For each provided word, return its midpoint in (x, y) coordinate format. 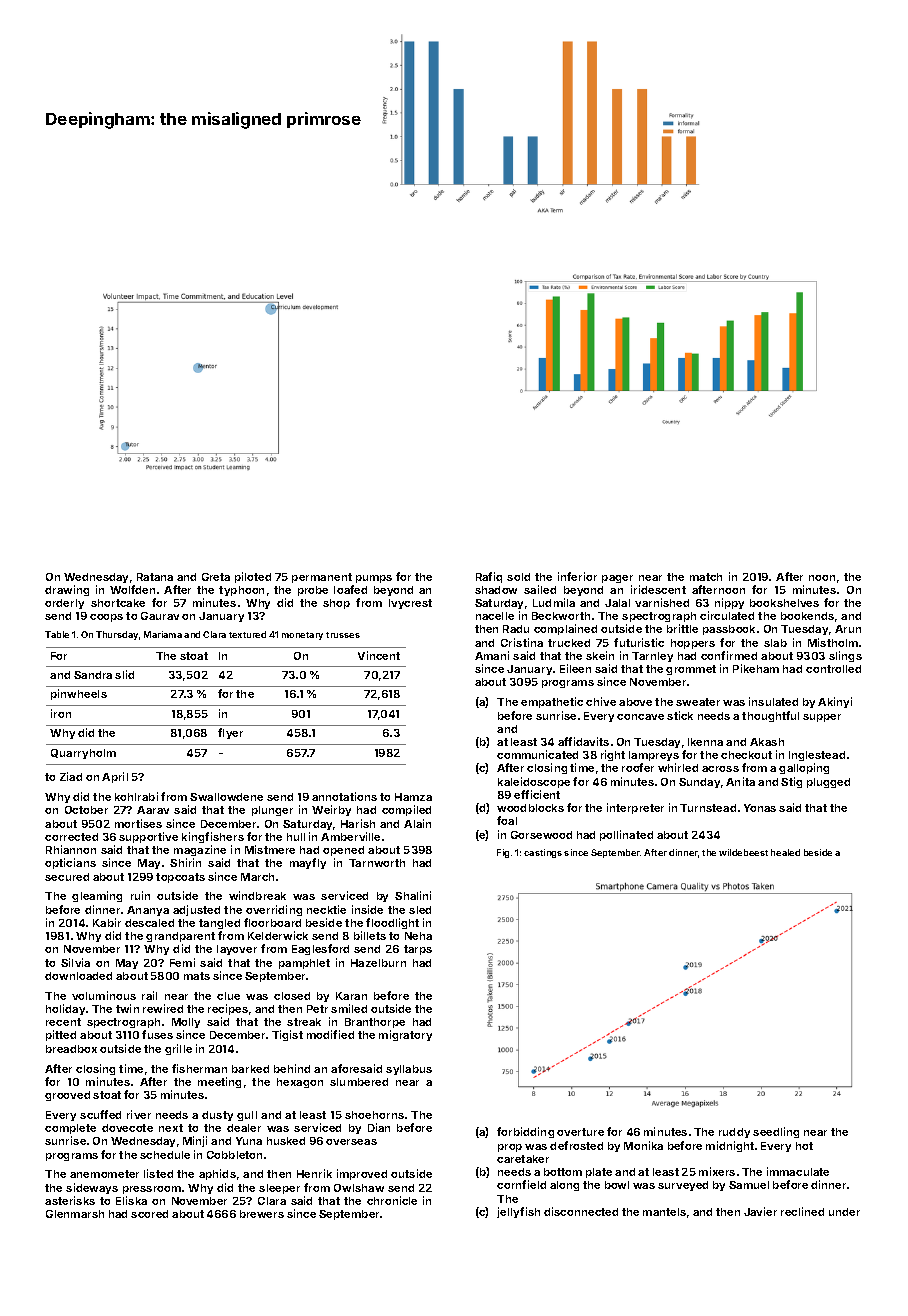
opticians (70, 863)
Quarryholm (83, 754)
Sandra (93, 675)
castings (543, 853)
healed (785, 852)
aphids (217, 1174)
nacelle (495, 616)
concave (640, 717)
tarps (418, 950)
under (844, 1212)
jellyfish (518, 1212)
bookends (807, 616)
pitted (61, 1035)
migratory (405, 1035)
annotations (344, 796)
